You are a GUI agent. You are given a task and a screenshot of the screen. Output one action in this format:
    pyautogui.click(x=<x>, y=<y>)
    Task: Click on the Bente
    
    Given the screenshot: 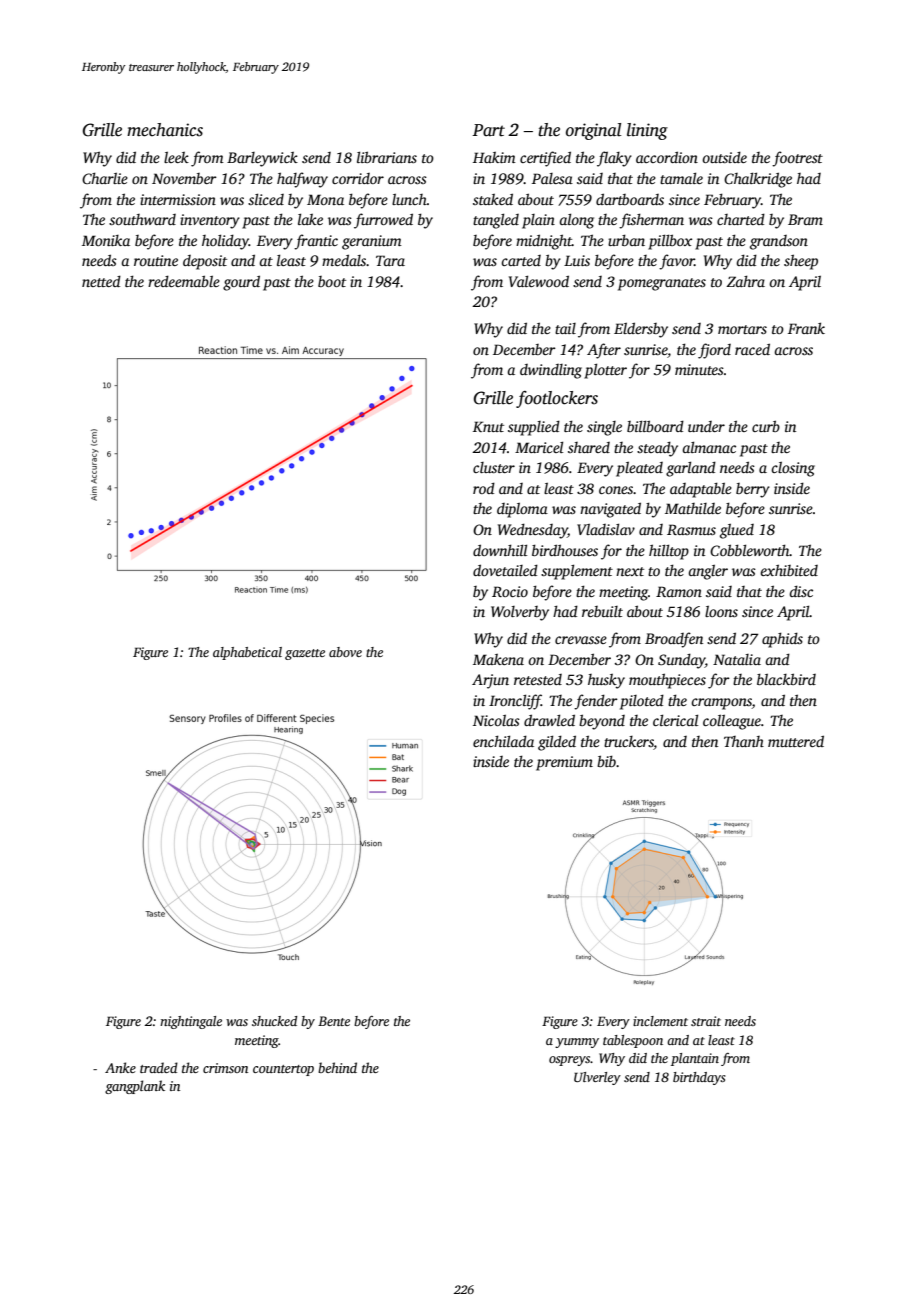 What is the action you would take?
    pyautogui.click(x=334, y=1021)
